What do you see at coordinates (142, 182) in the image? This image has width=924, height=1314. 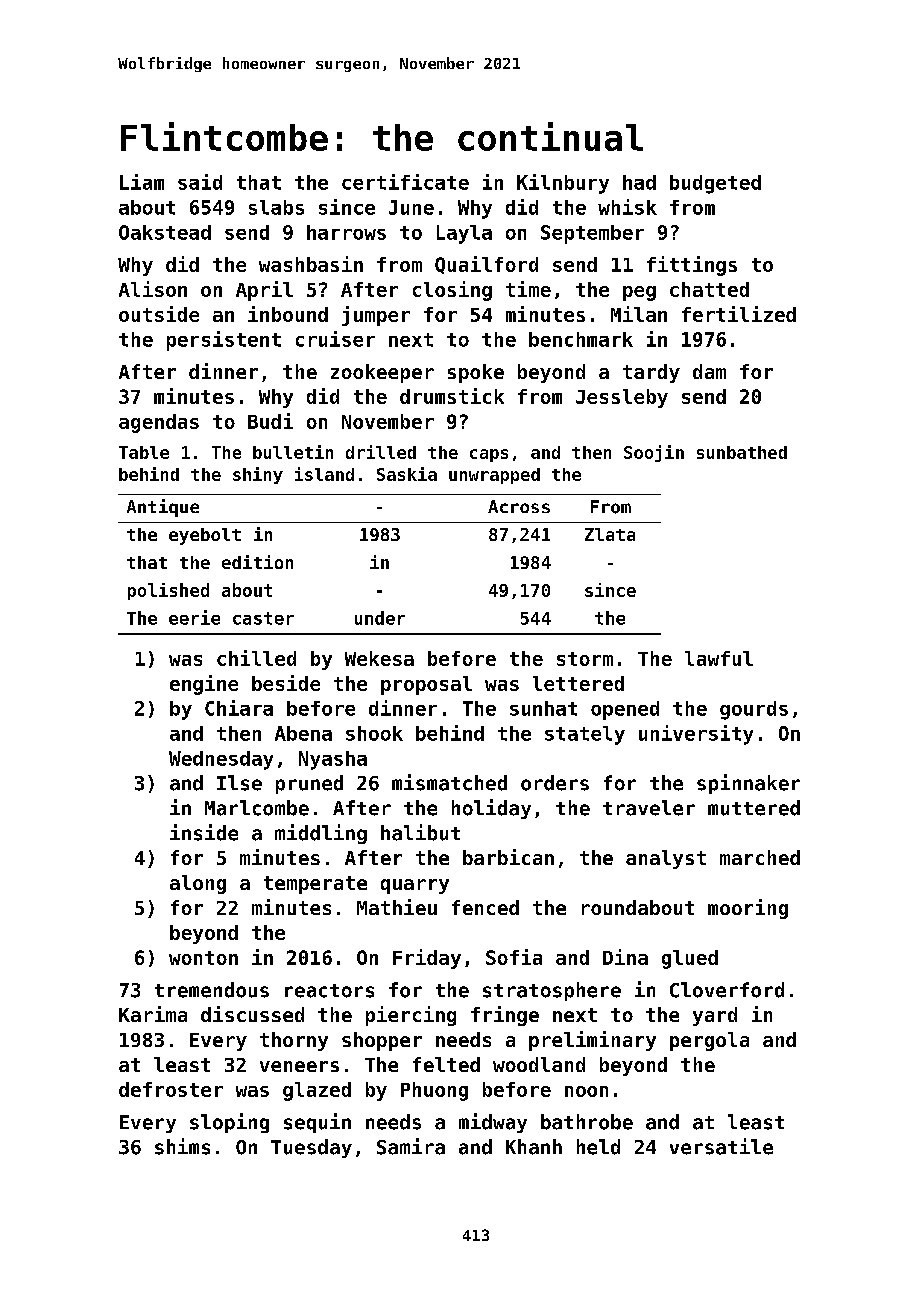 I see `Liam` at bounding box center [142, 182].
